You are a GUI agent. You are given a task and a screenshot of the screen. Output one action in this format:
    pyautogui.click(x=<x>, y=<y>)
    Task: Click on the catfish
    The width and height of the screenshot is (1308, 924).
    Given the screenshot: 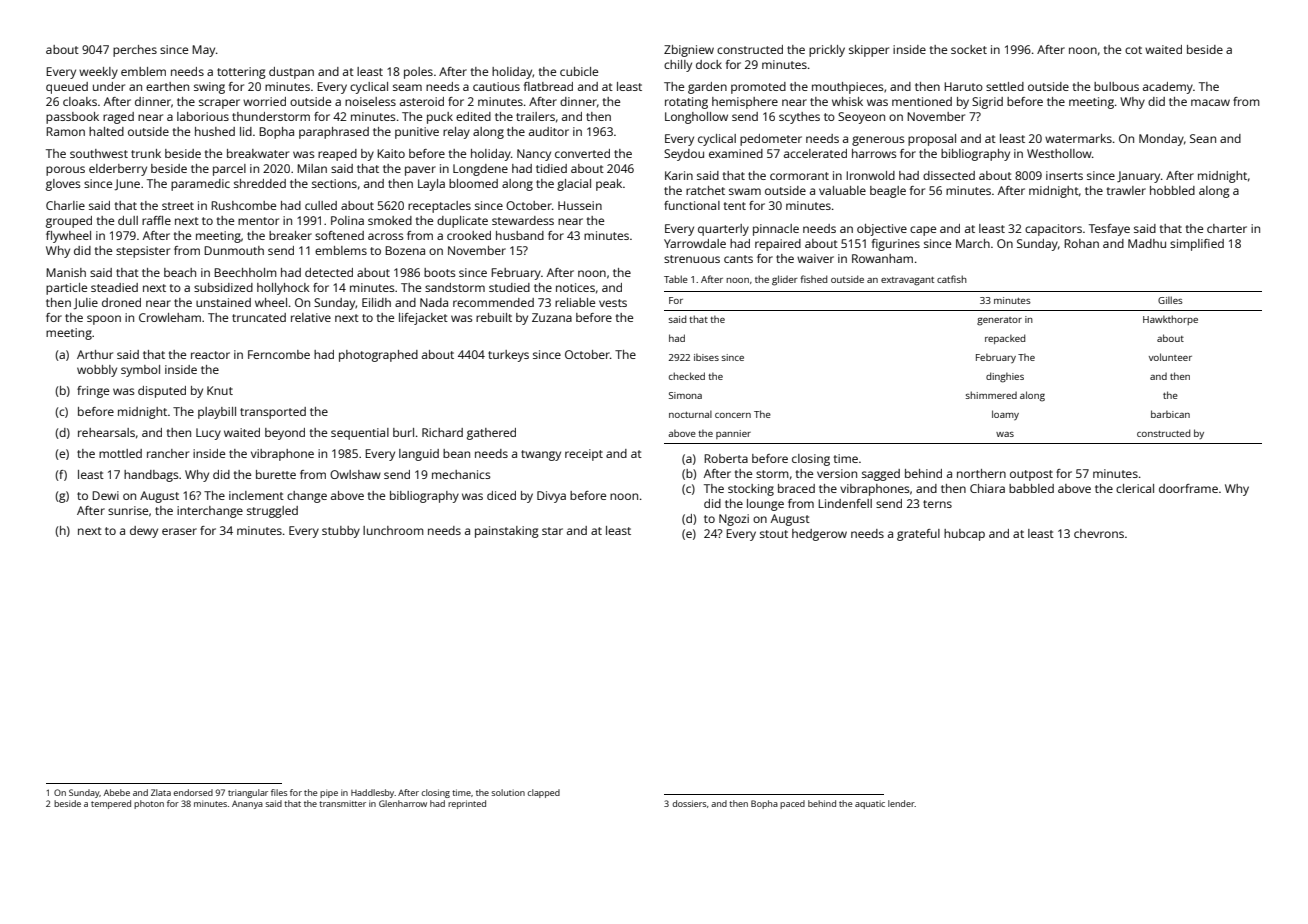 What is the action you would take?
    pyautogui.click(x=952, y=279)
